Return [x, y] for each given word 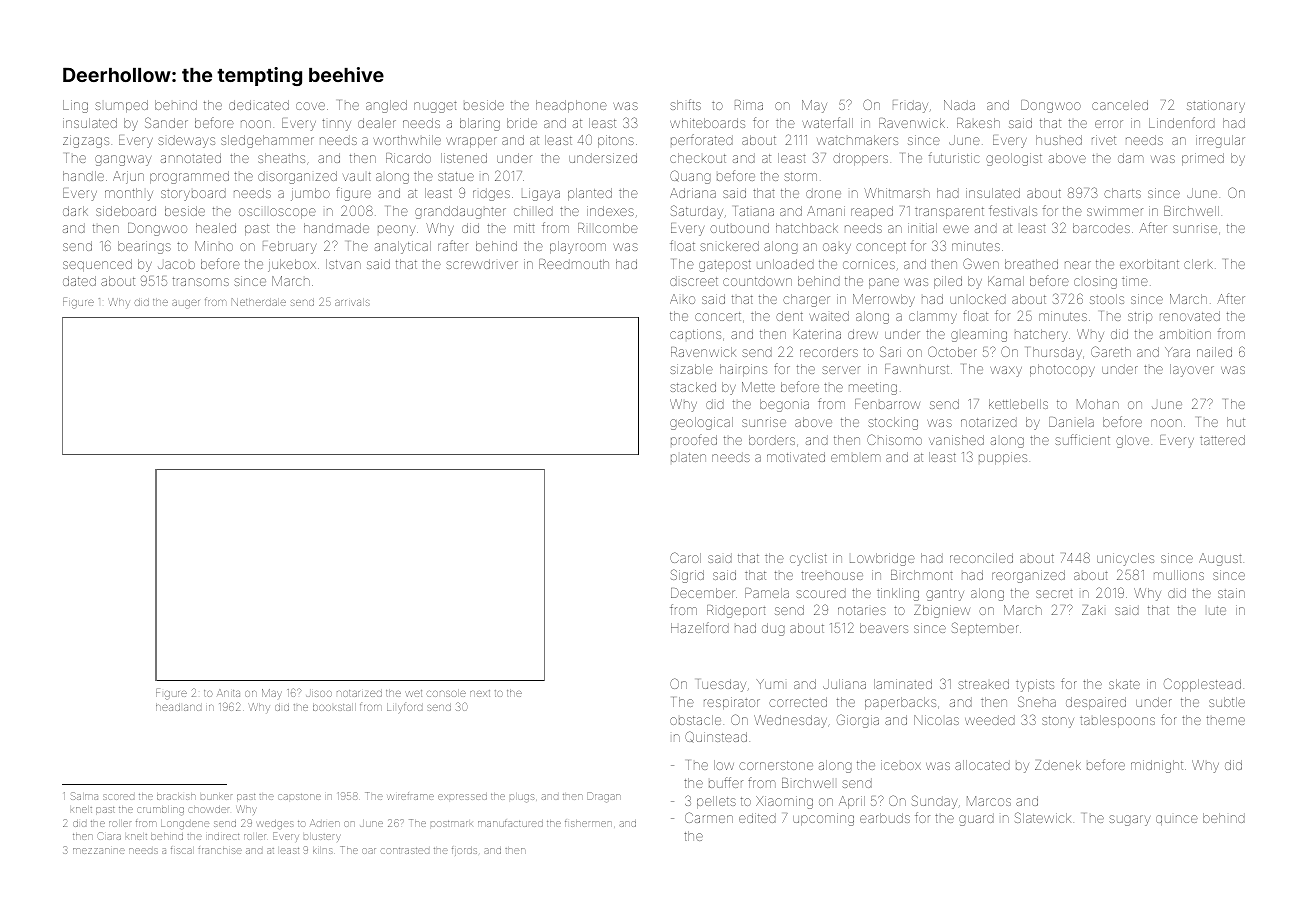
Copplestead [1202, 685]
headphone [571, 106]
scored [118, 797]
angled [386, 106]
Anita [228, 693]
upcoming [823, 819]
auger [185, 304]
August [1220, 559]
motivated [796, 457]
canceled [1120, 105]
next [480, 693]
